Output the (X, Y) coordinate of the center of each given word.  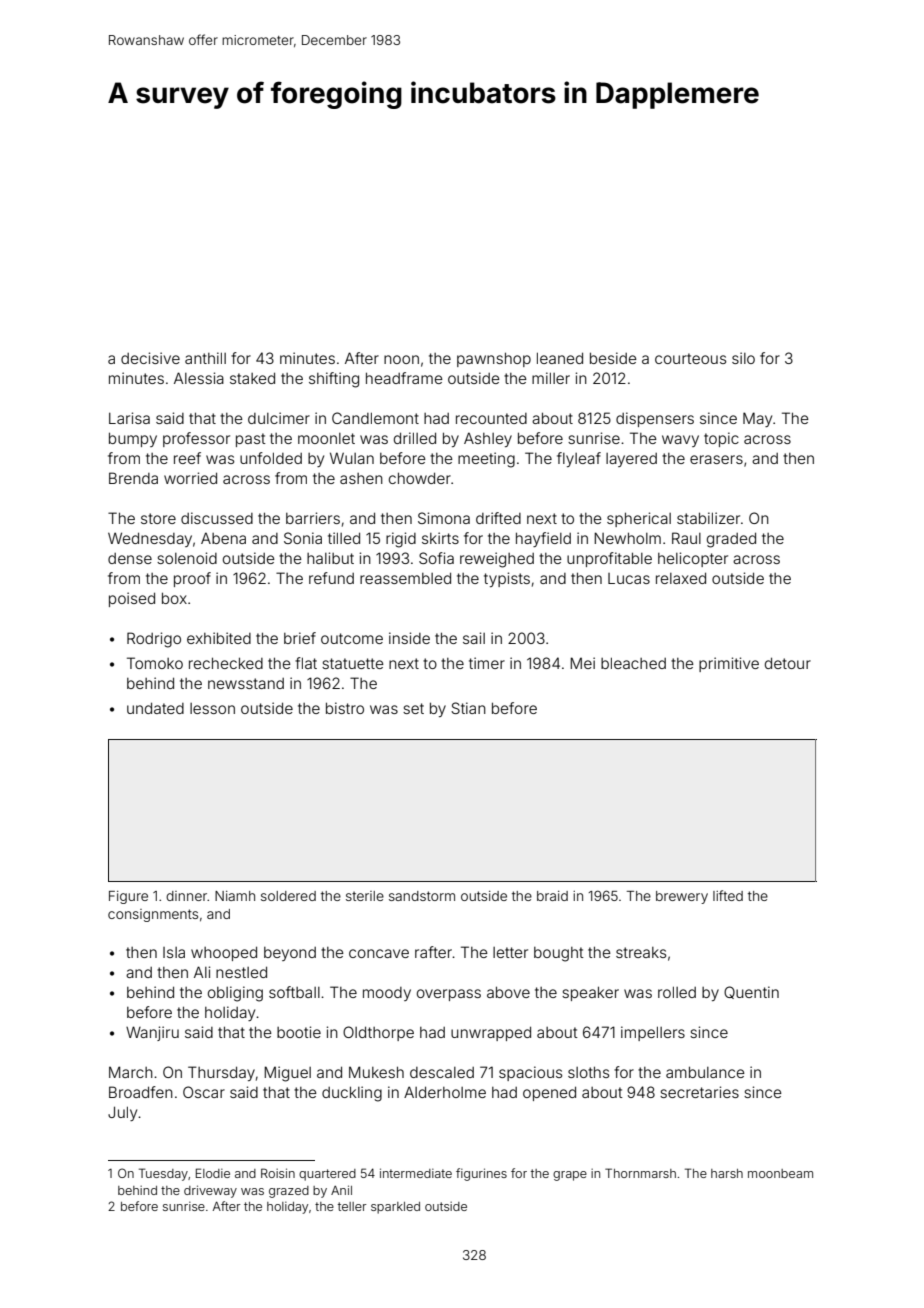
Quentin (751, 992)
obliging (235, 994)
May (757, 419)
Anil (341, 1190)
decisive (150, 358)
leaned (560, 358)
